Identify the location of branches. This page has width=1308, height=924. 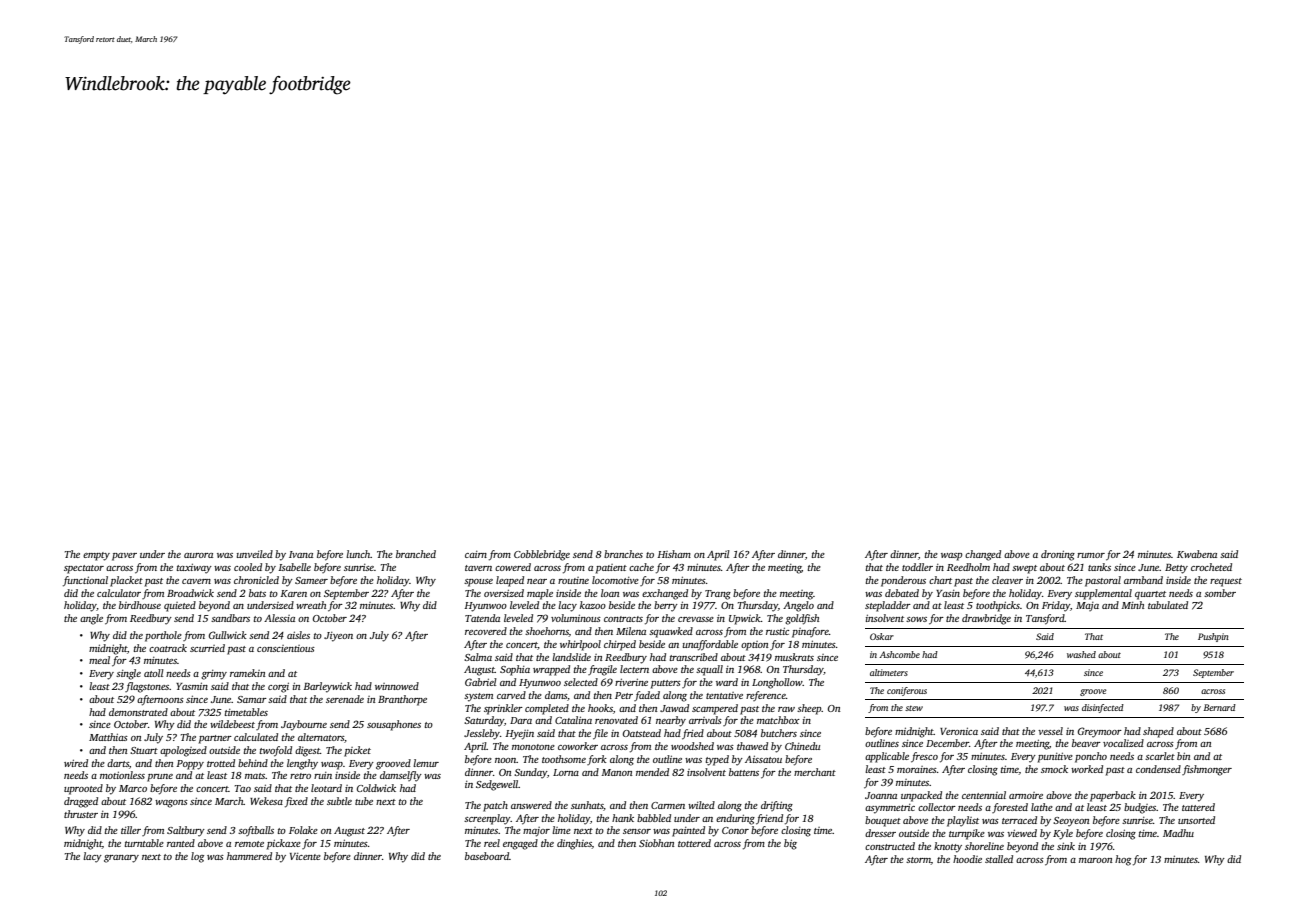
(623, 554).
